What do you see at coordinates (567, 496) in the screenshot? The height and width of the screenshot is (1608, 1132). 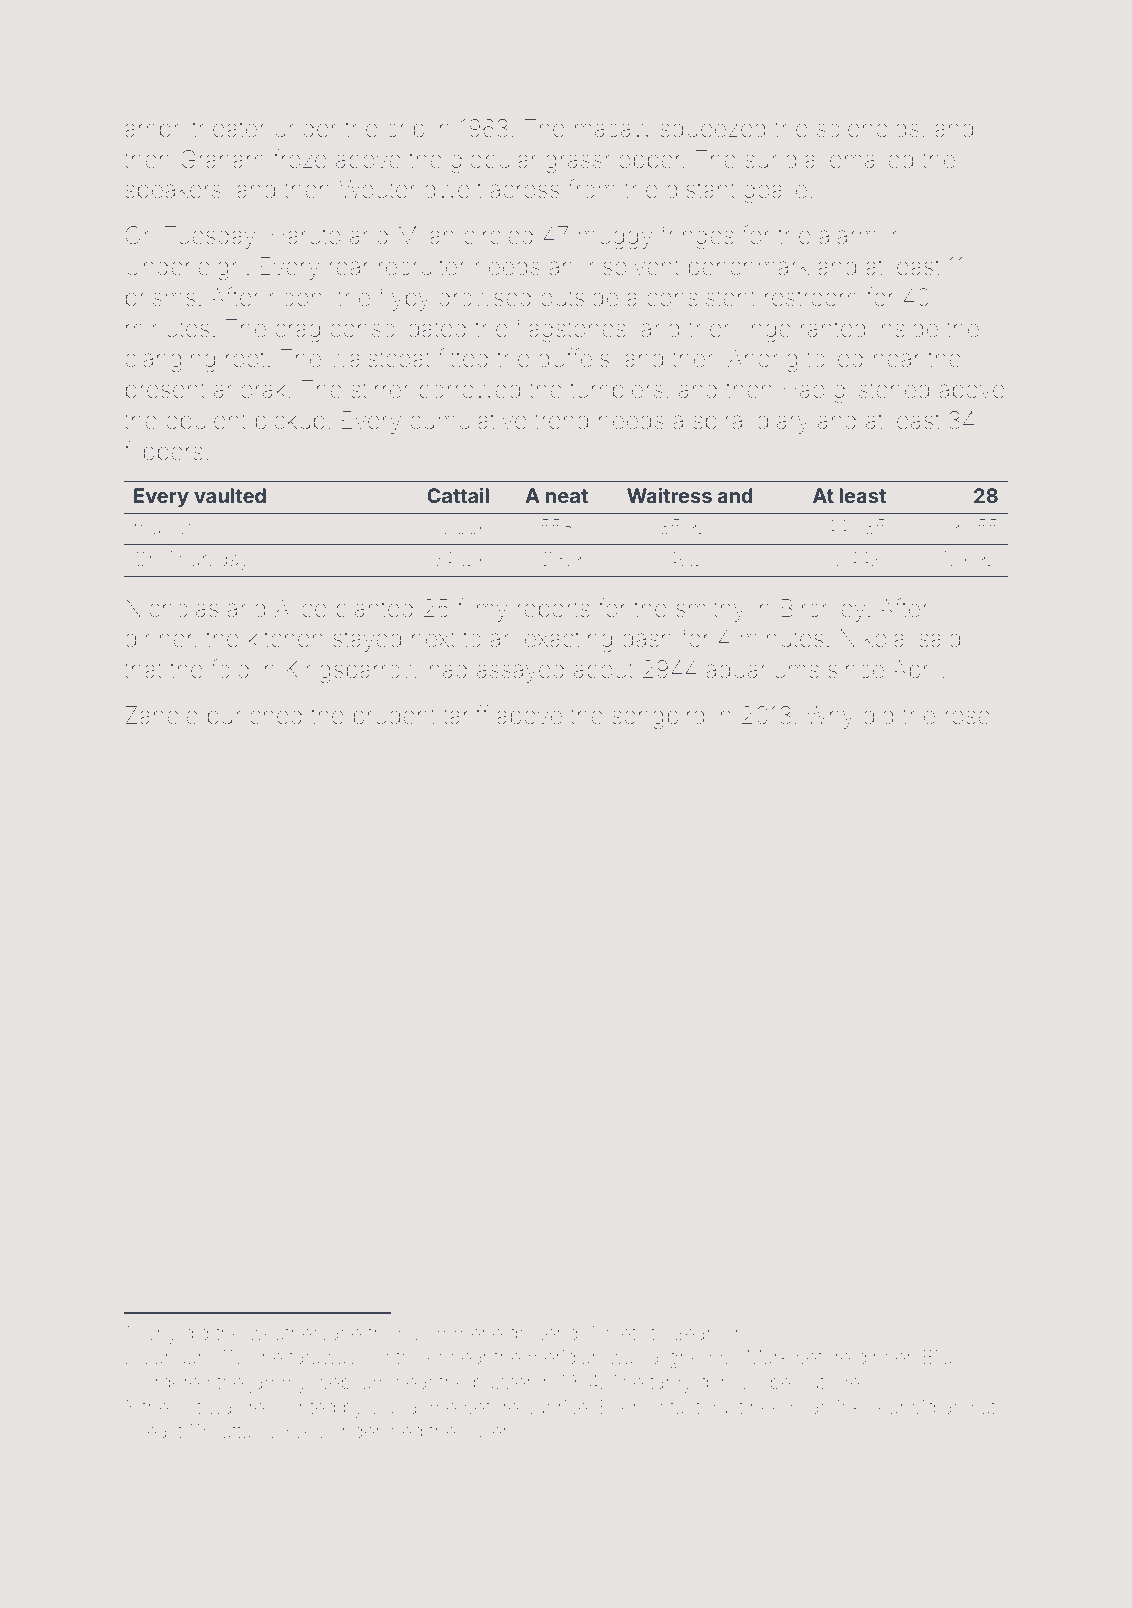 I see `neat` at bounding box center [567, 496].
